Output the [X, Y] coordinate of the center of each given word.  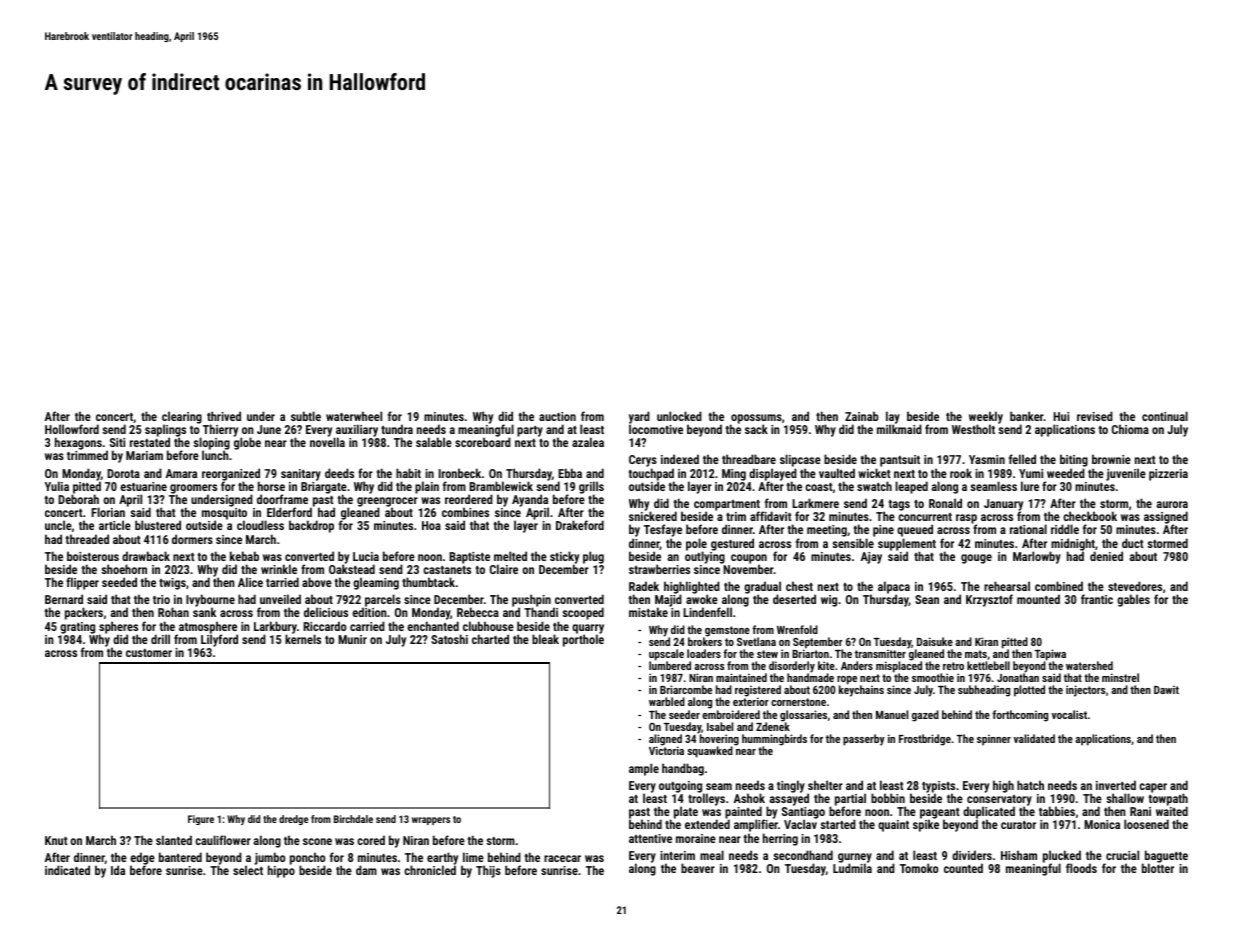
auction [557, 416]
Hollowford [72, 429]
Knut [56, 840]
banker [1027, 416]
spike [926, 826]
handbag [683, 769]
